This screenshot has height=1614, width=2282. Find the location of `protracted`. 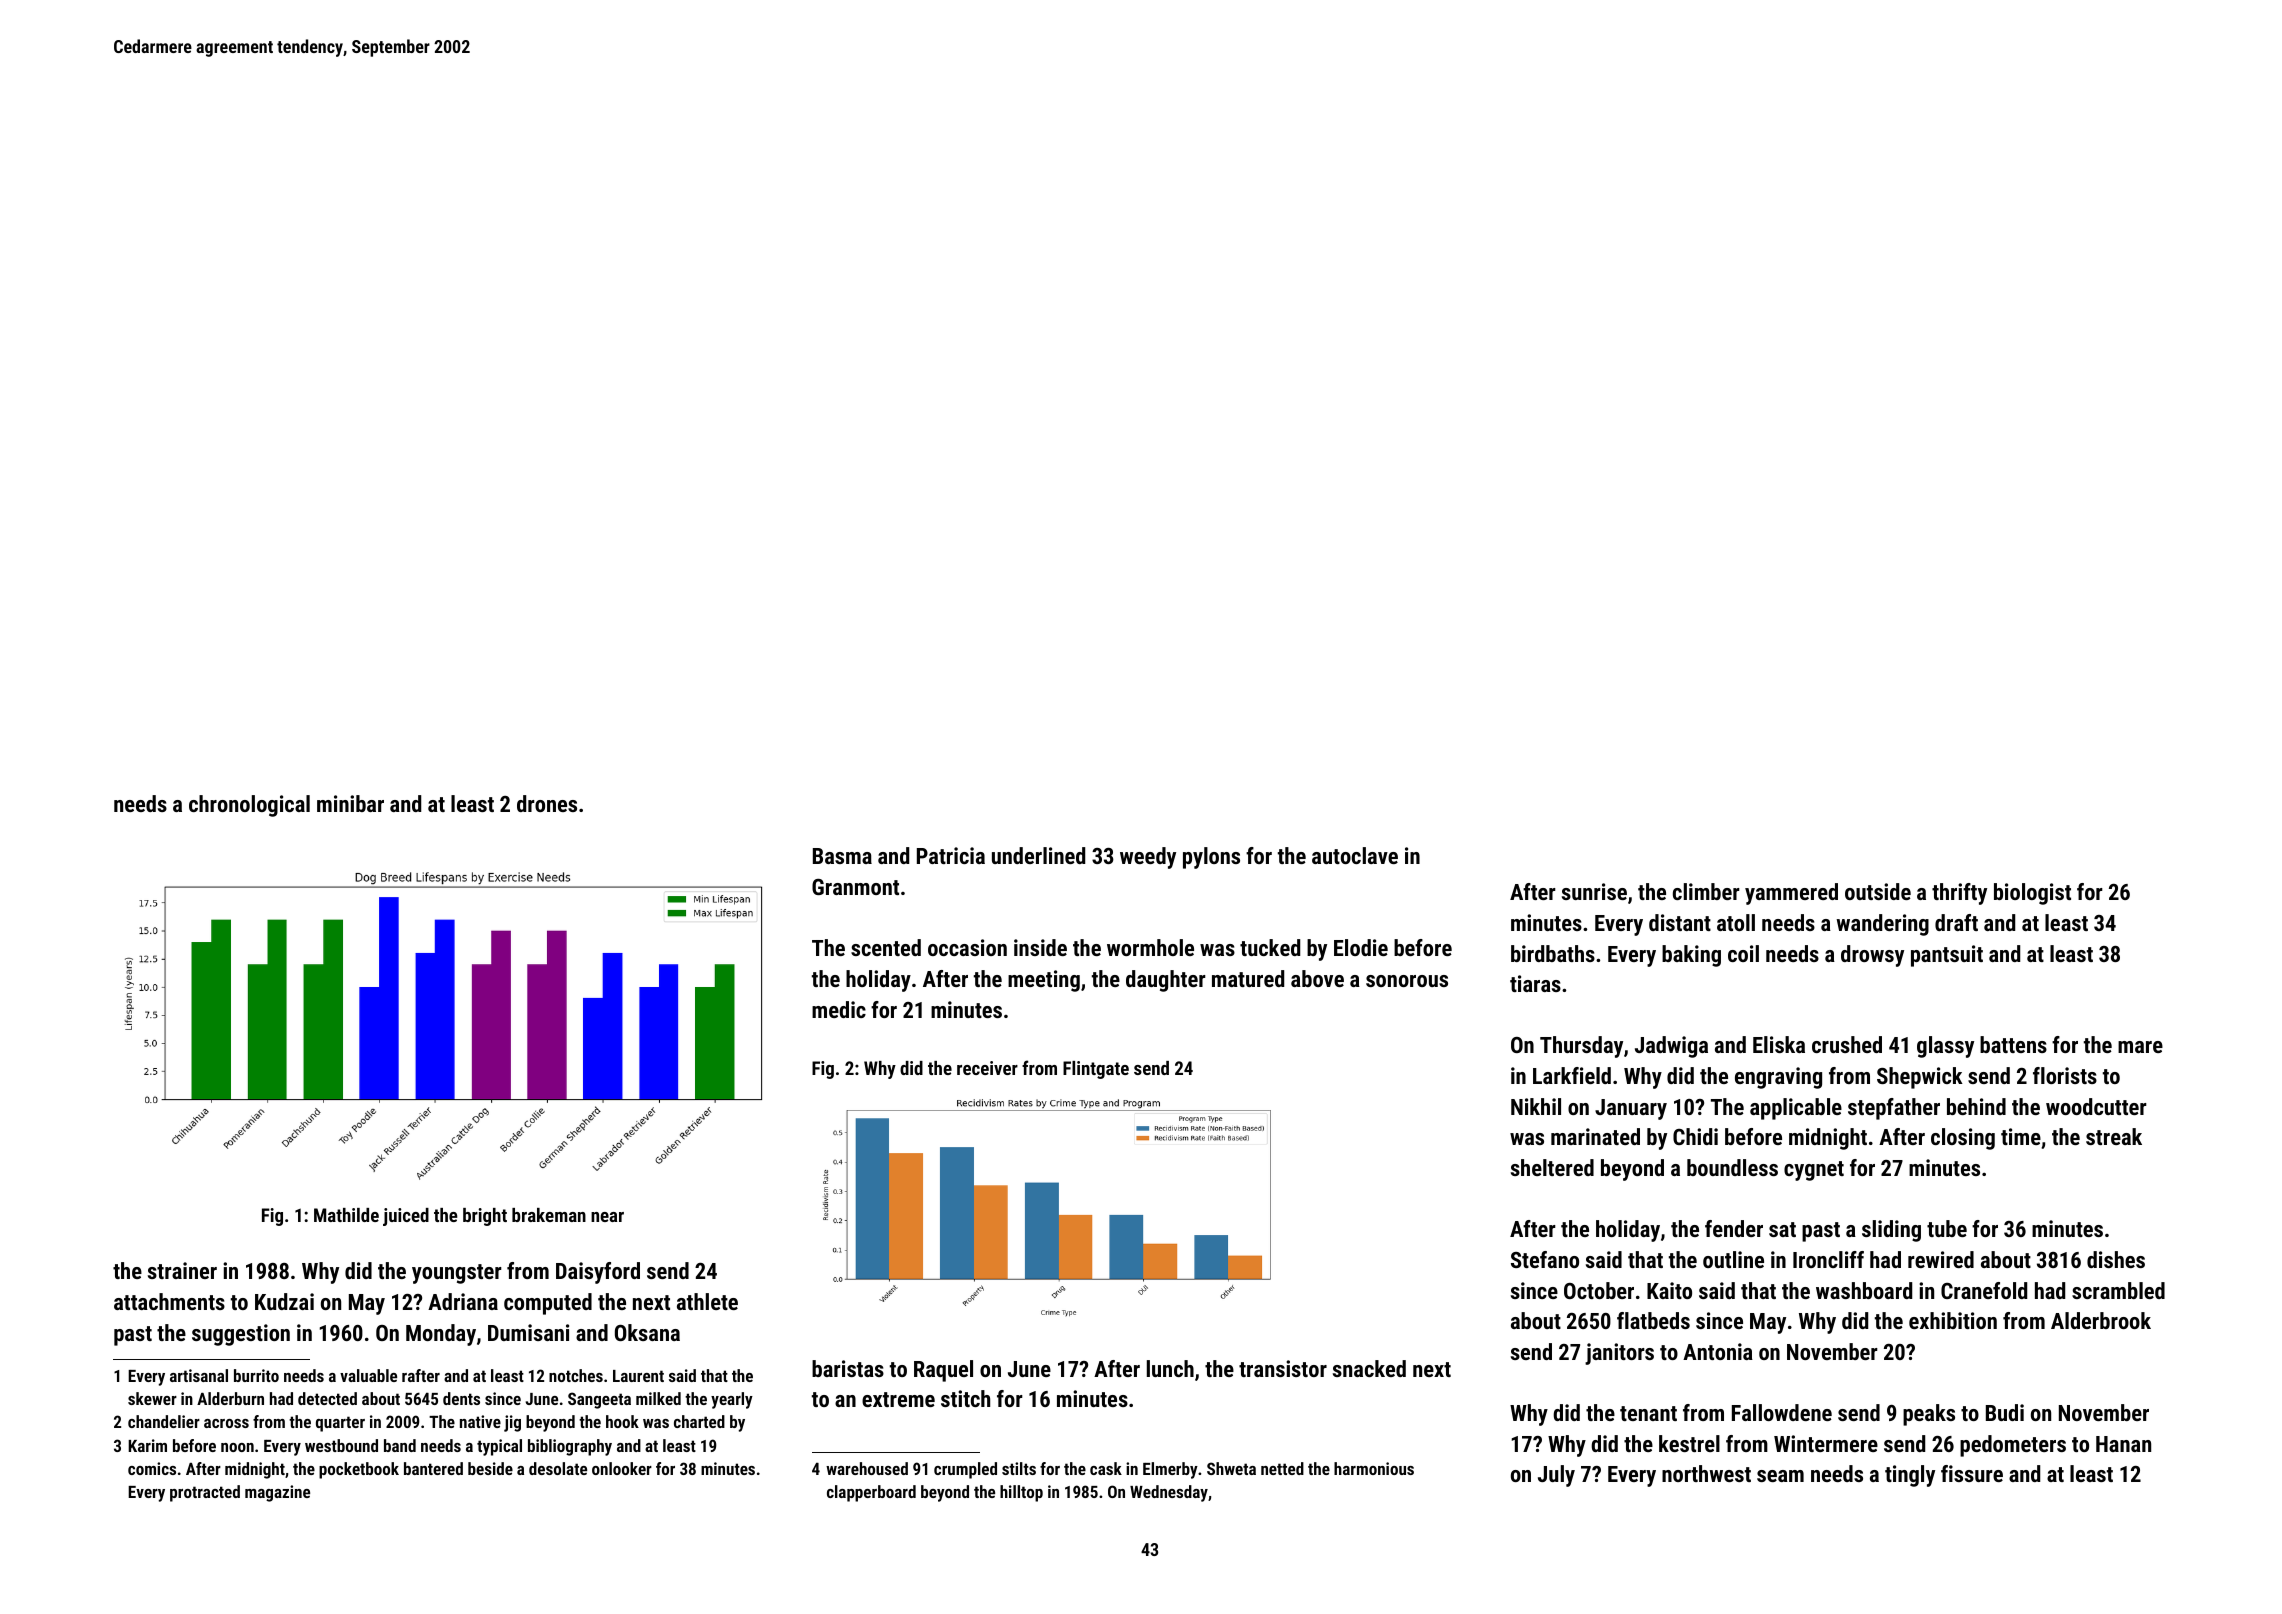

protracted is located at coordinates (205, 1493).
